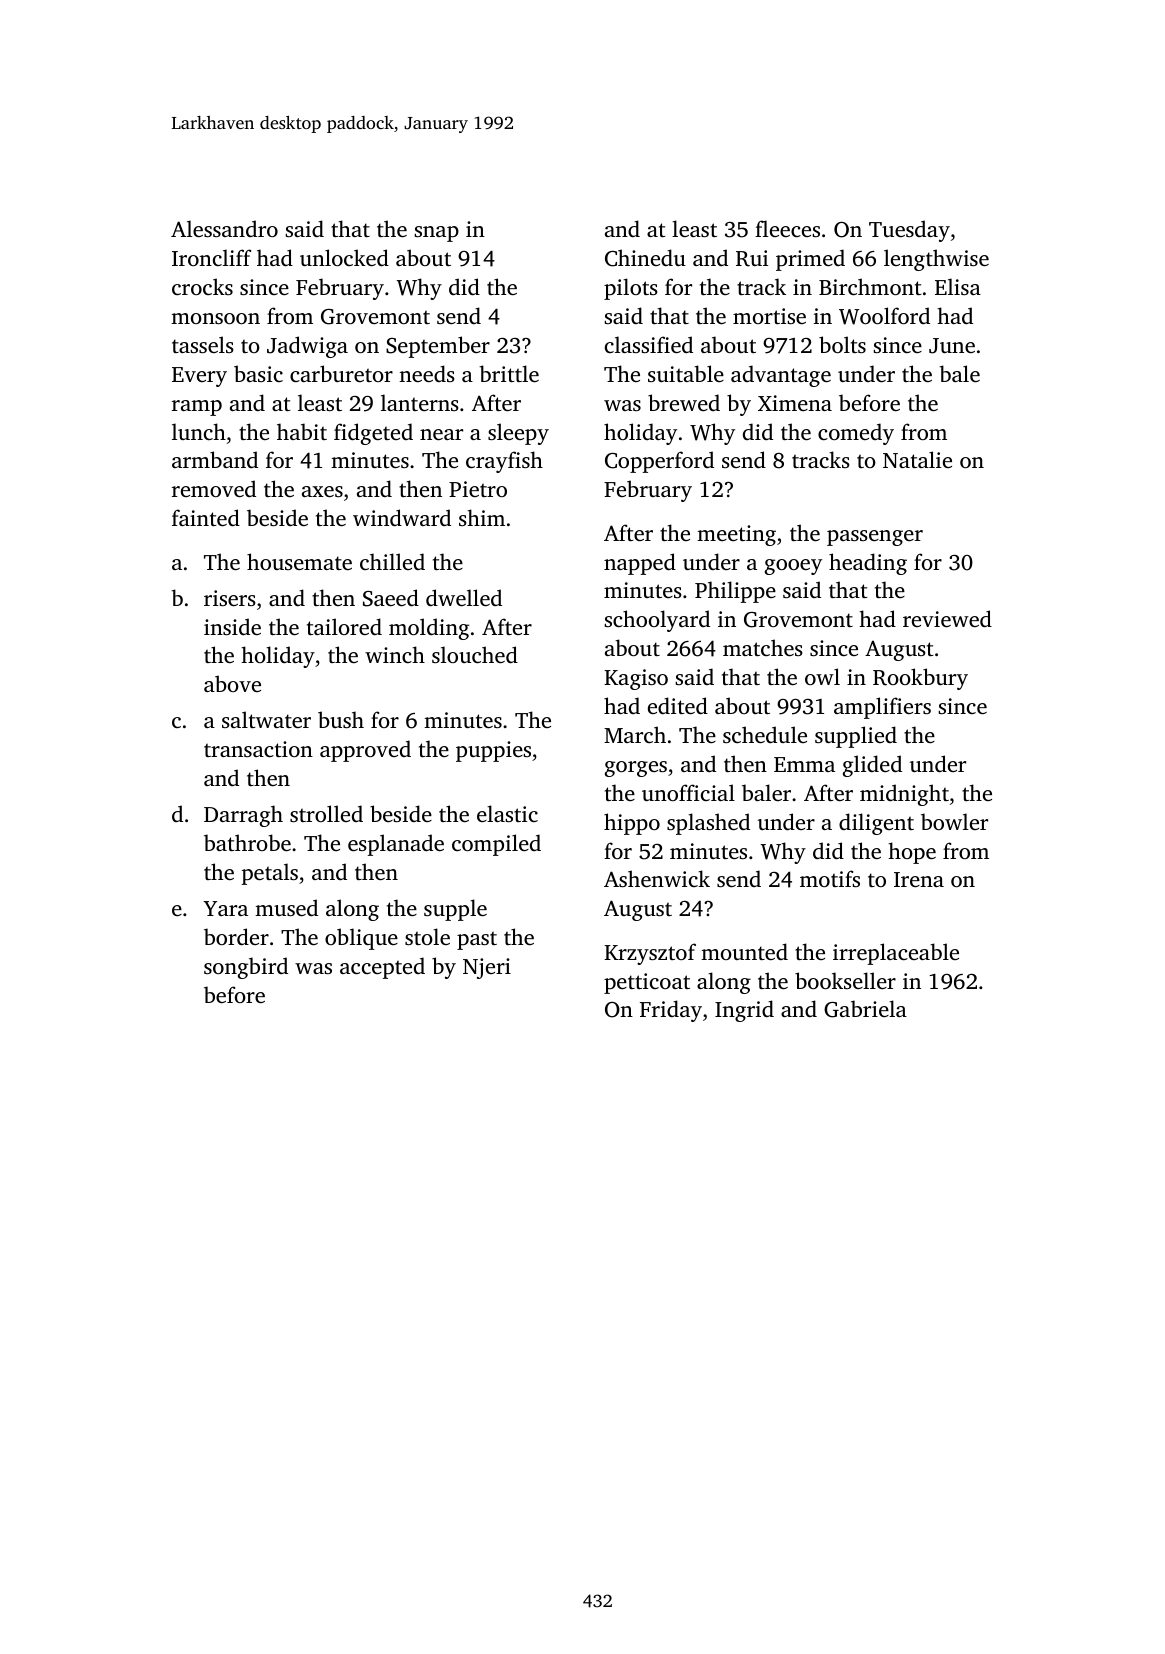 The height and width of the screenshot is (1654, 1165). I want to click on gorges, so click(636, 769).
